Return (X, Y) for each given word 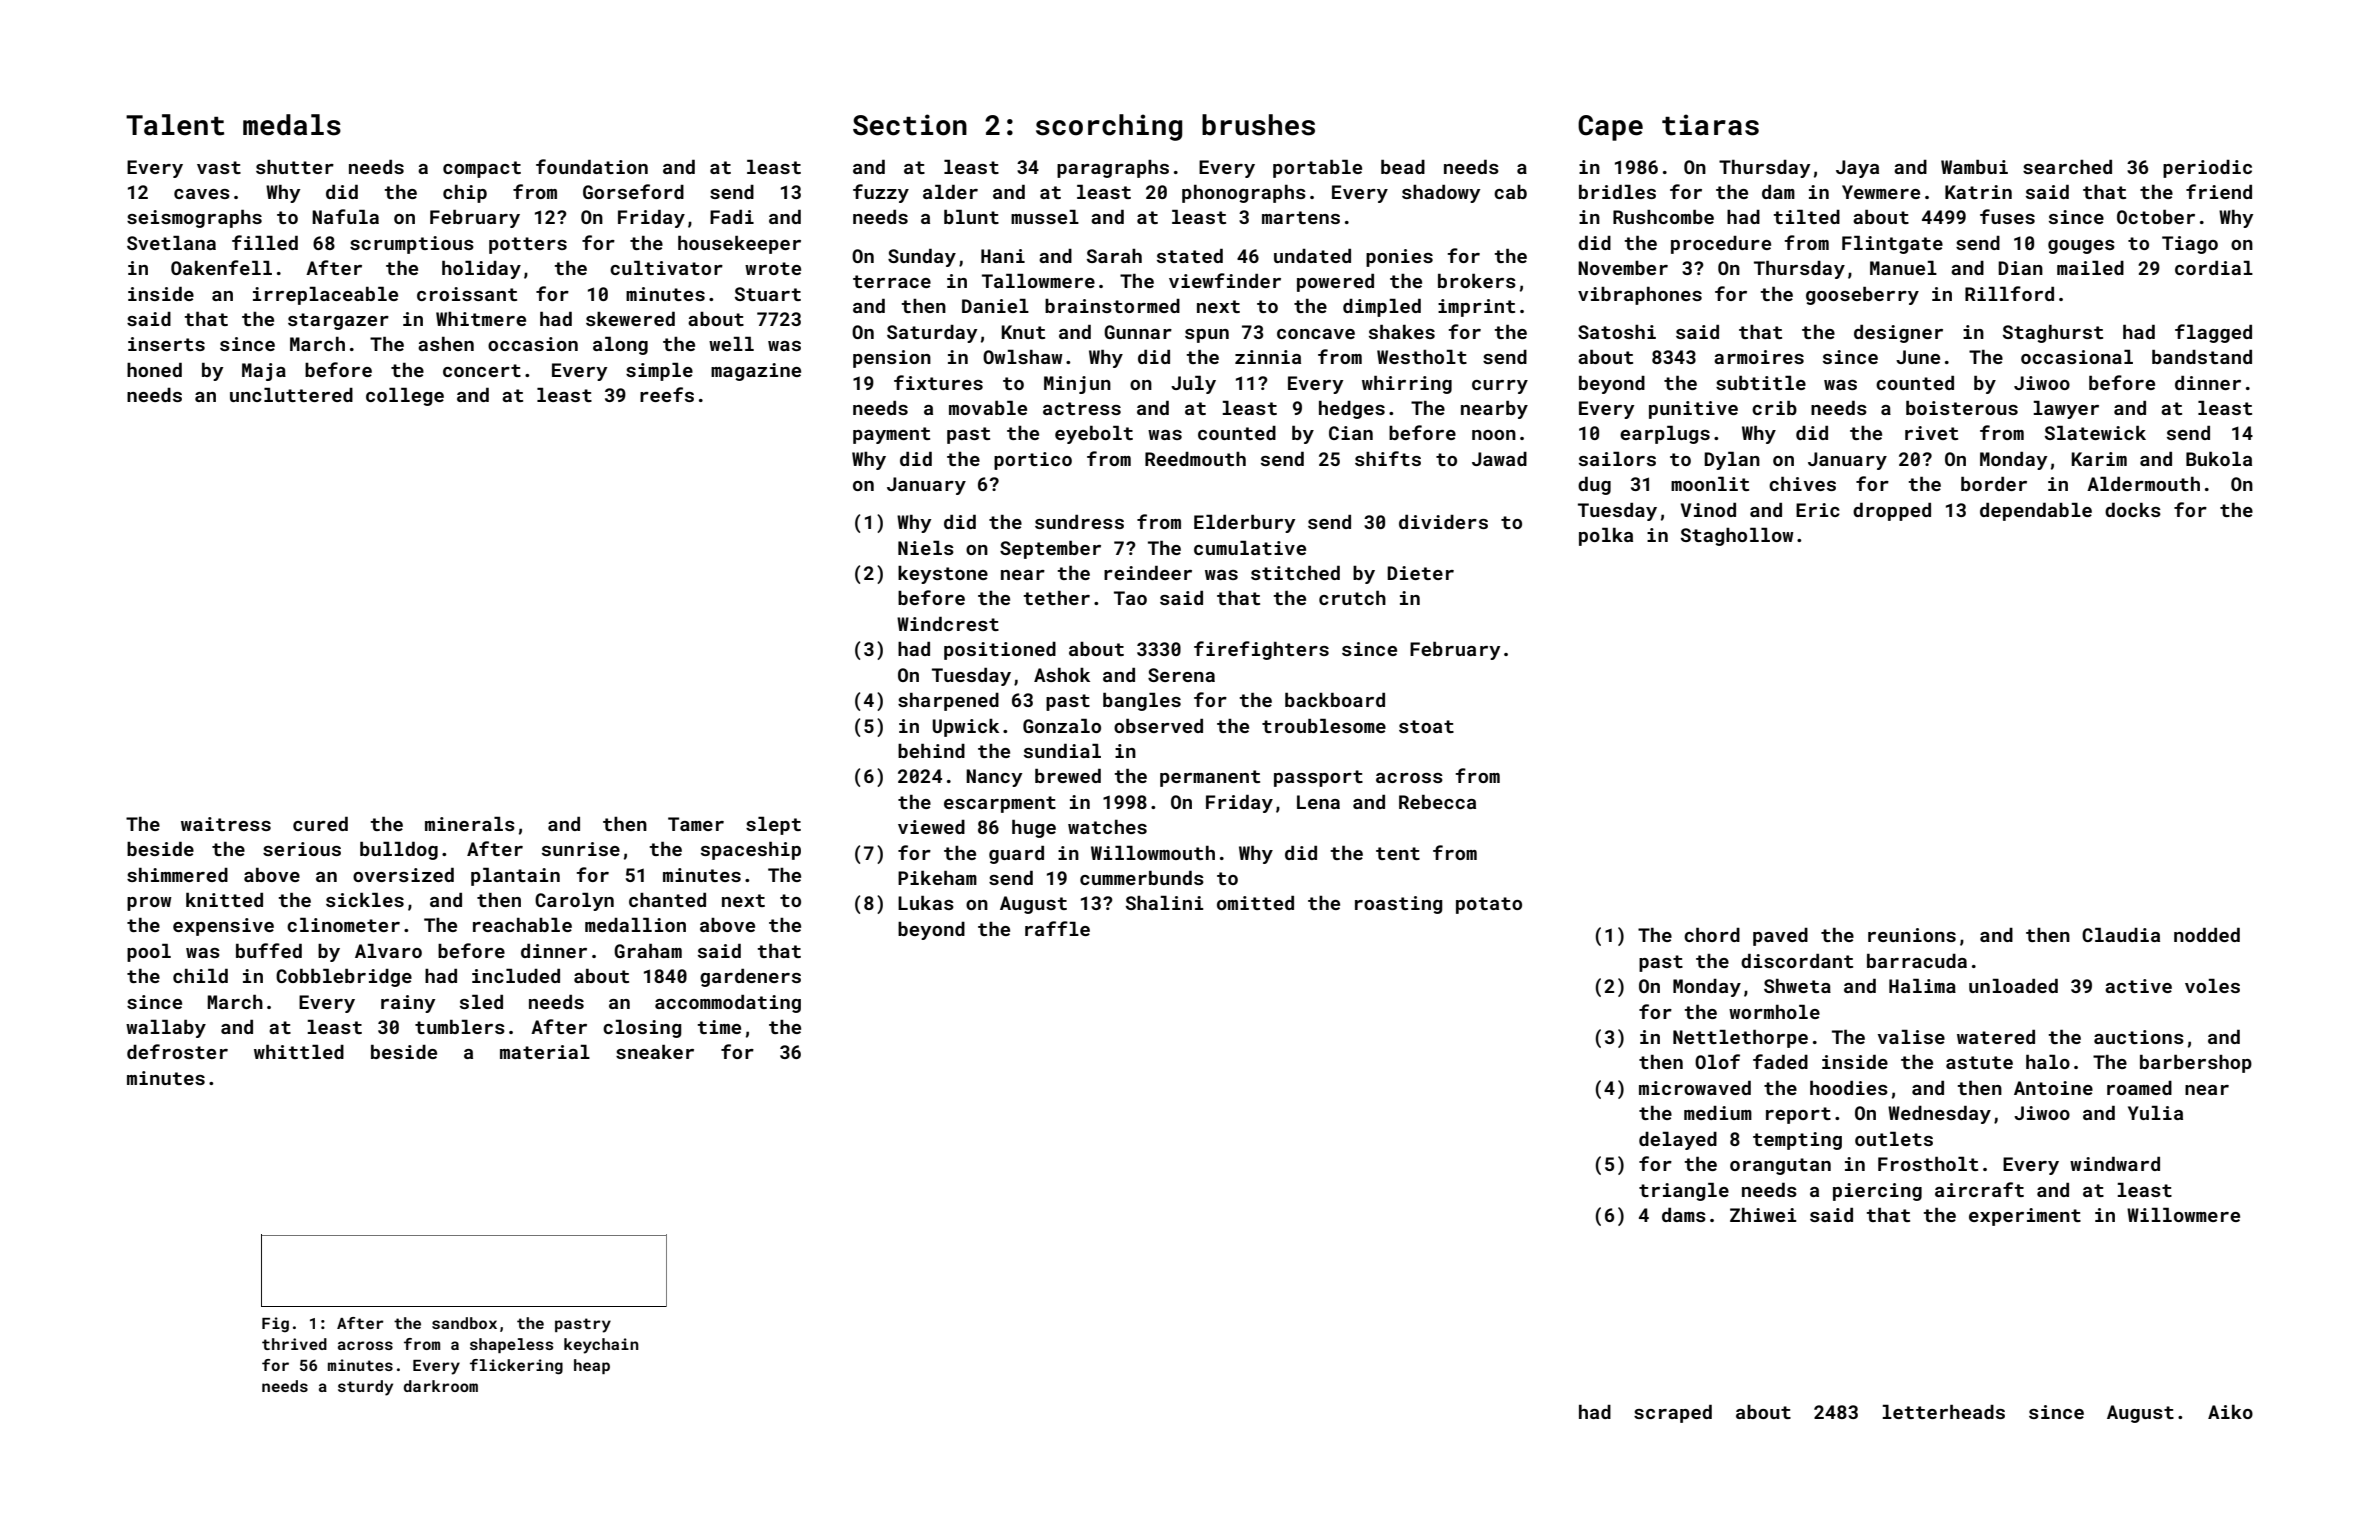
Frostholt (1928, 1164)
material (545, 1052)
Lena (1318, 802)
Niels (926, 548)
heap (592, 1366)
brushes (1258, 125)
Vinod (1708, 510)
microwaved (1695, 1088)
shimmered (177, 875)
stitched (1295, 573)
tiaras (1710, 125)
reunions (1912, 935)
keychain (601, 1346)
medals (292, 125)
